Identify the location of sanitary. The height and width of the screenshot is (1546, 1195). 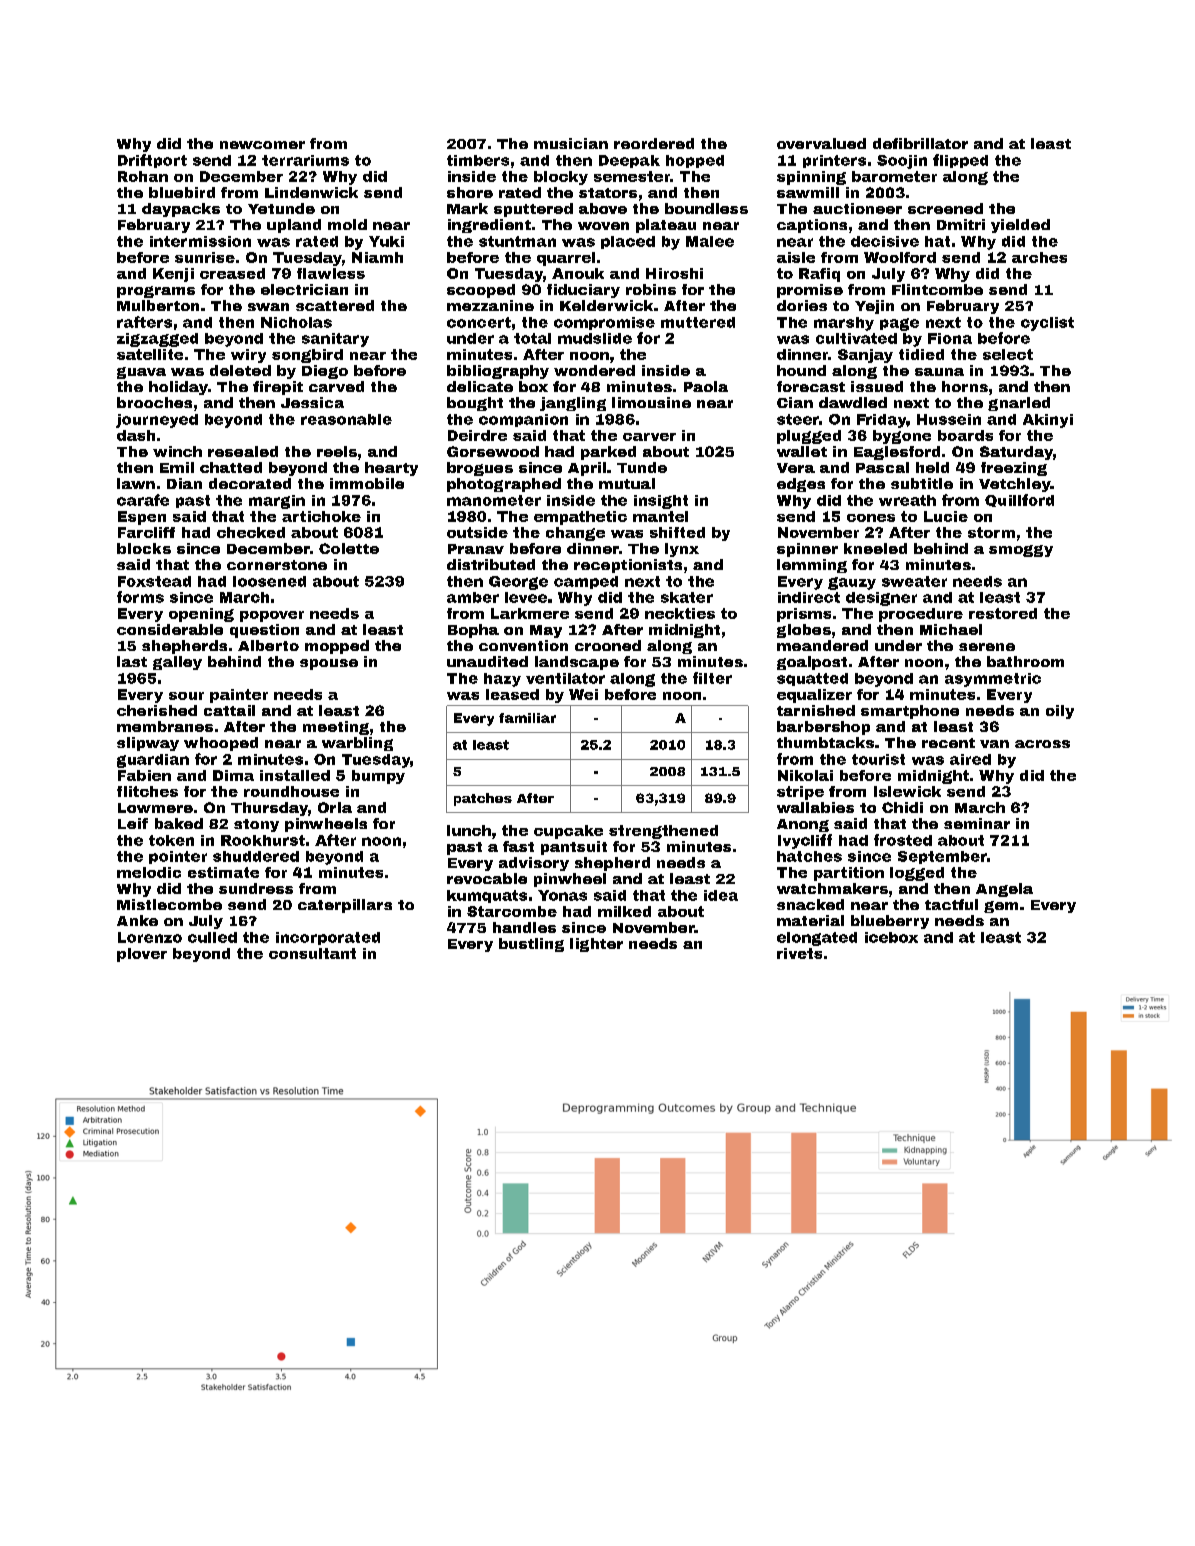
(335, 340).
